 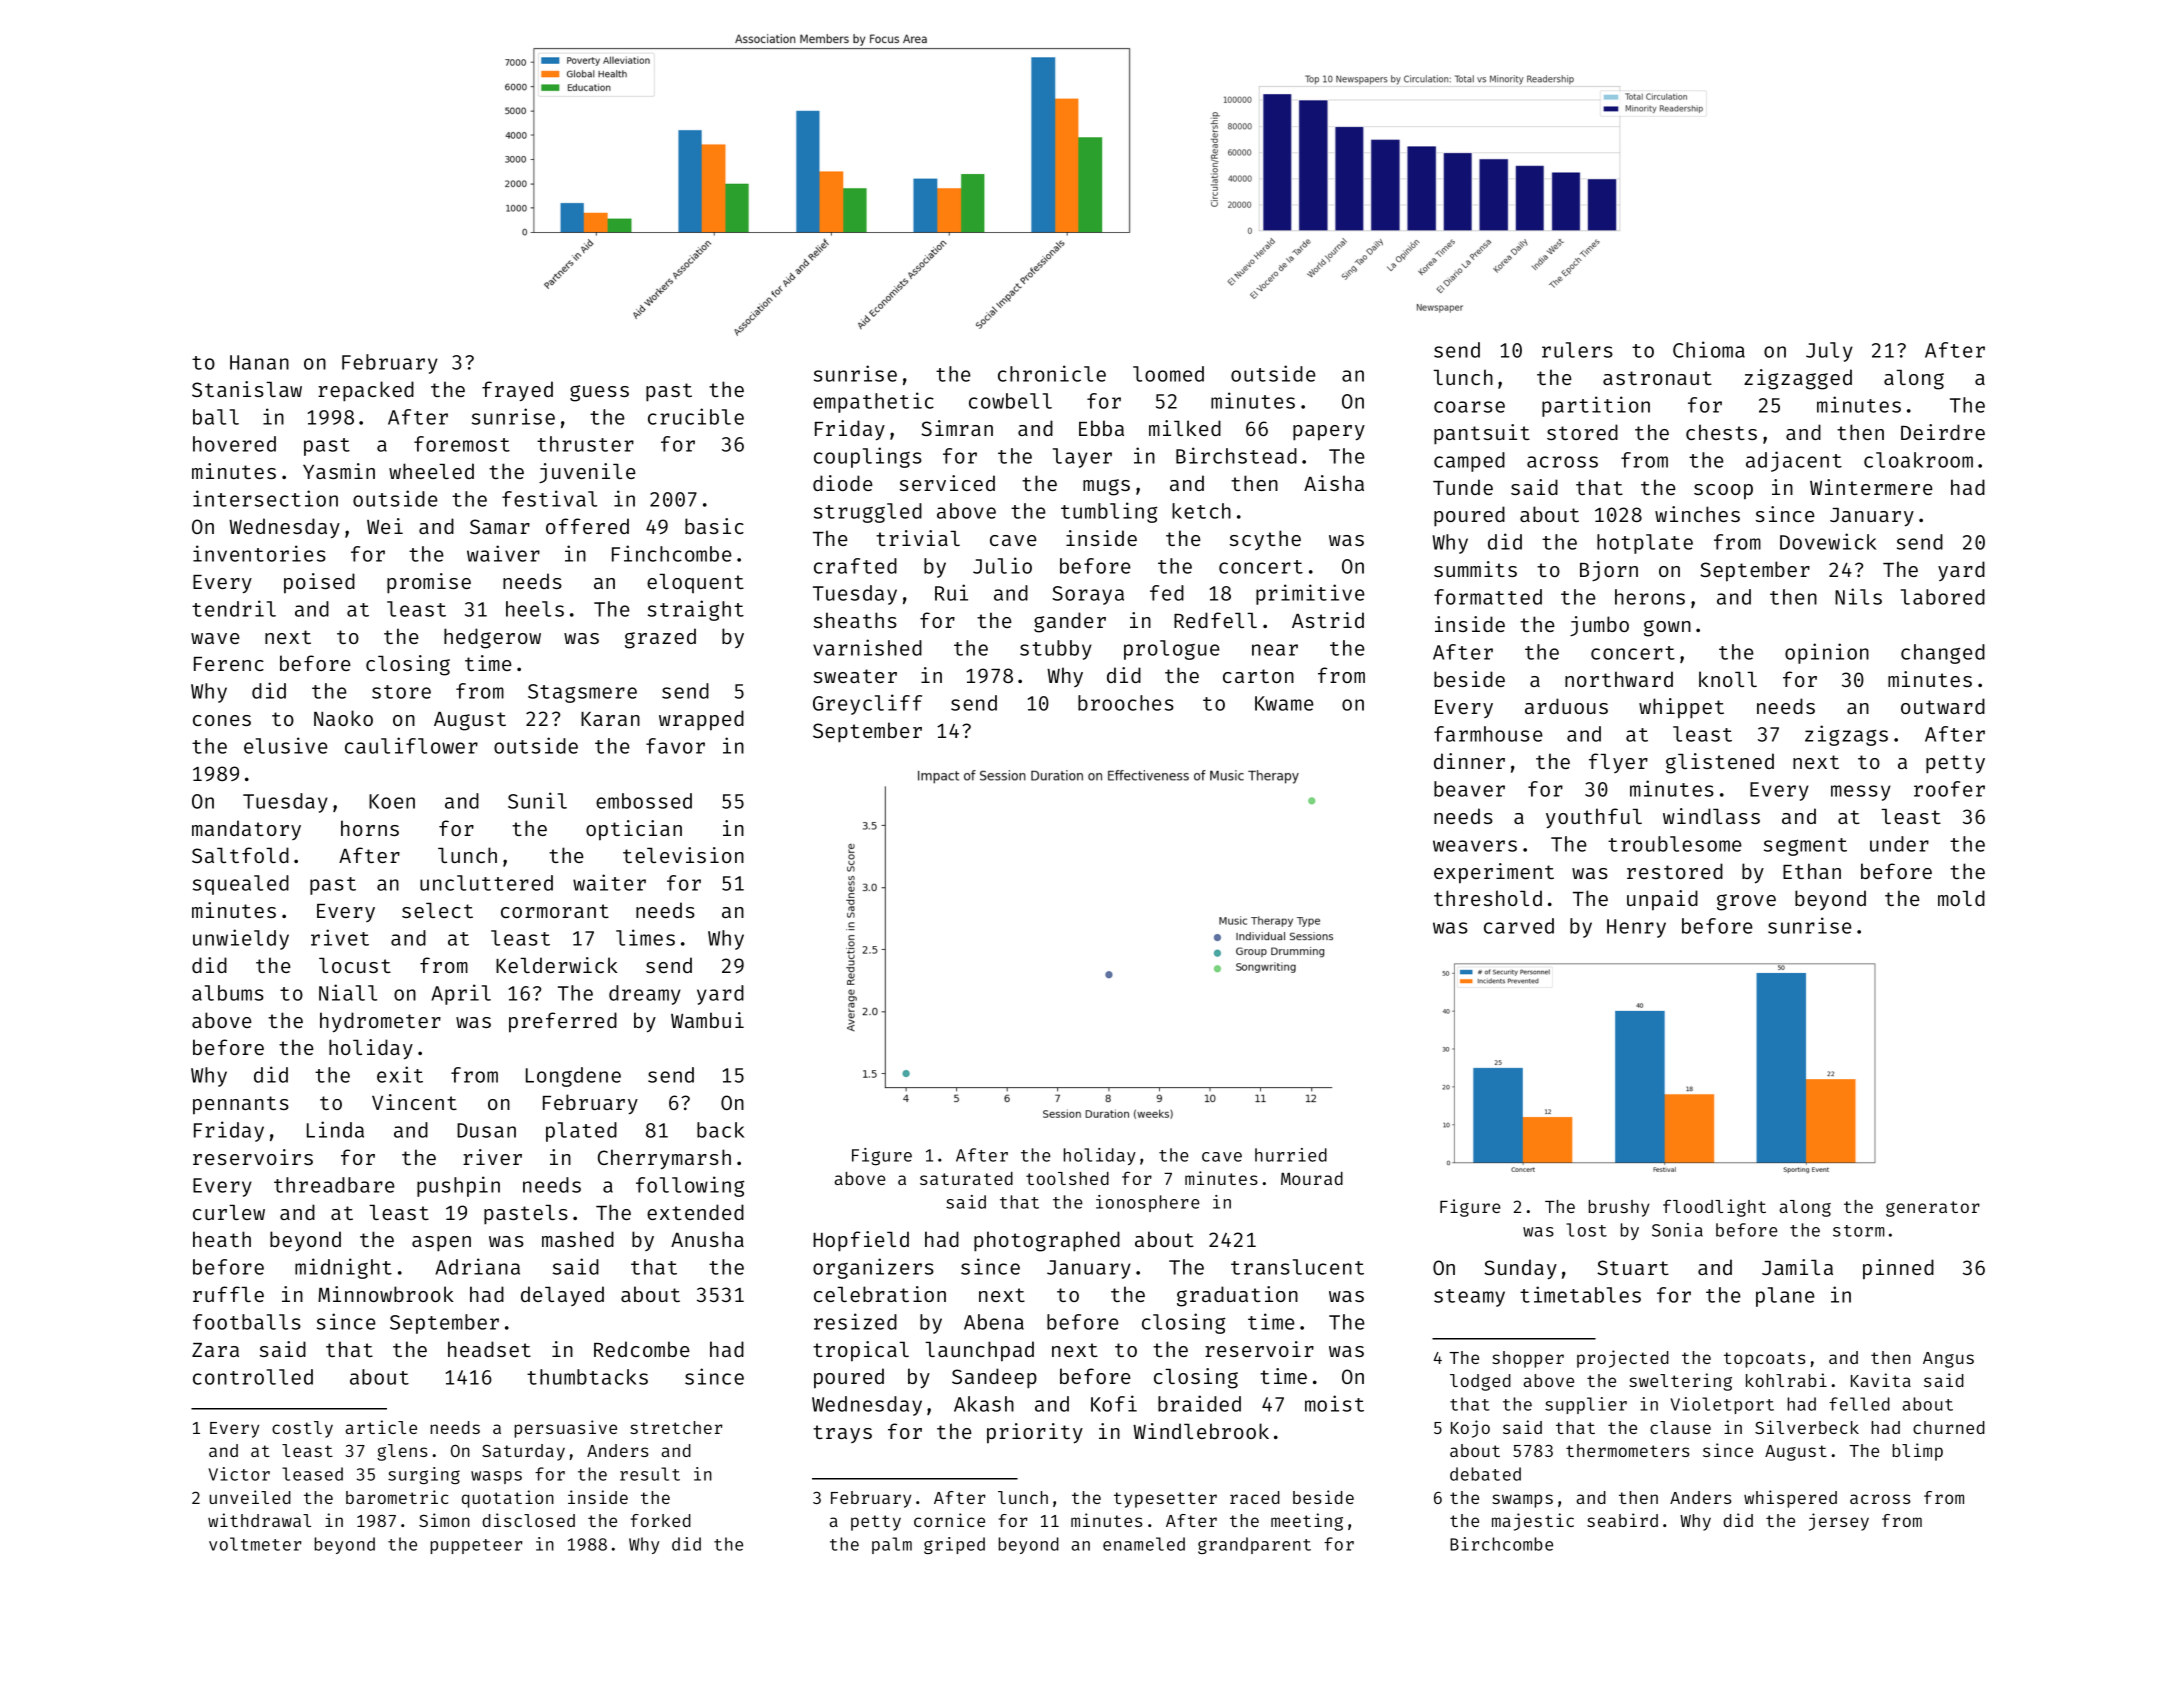 What do you see at coordinates (1236, 455) in the screenshot?
I see `Birchstead` at bounding box center [1236, 455].
